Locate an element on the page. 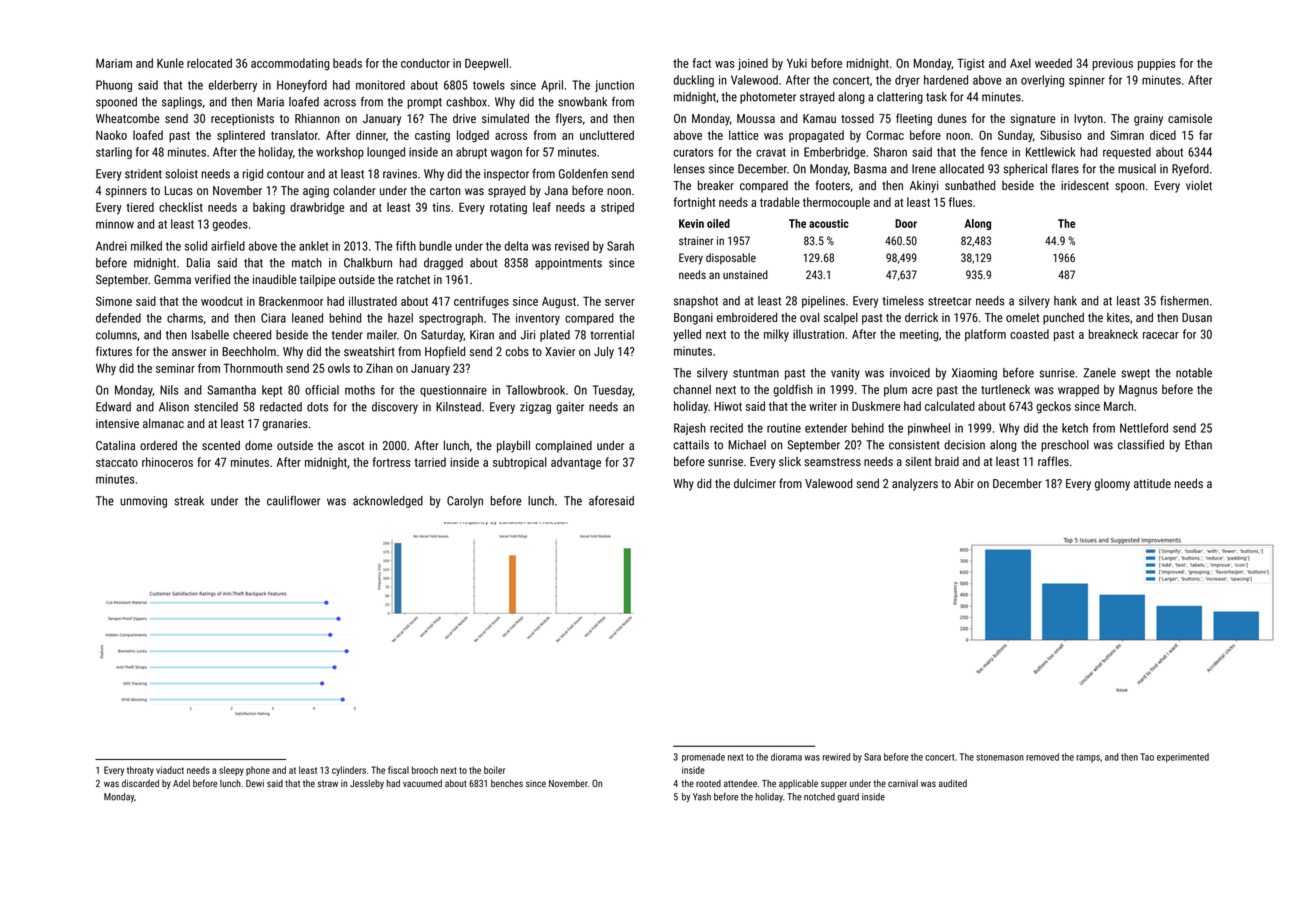 The width and height of the page is (1308, 924). junction is located at coordinates (614, 86).
